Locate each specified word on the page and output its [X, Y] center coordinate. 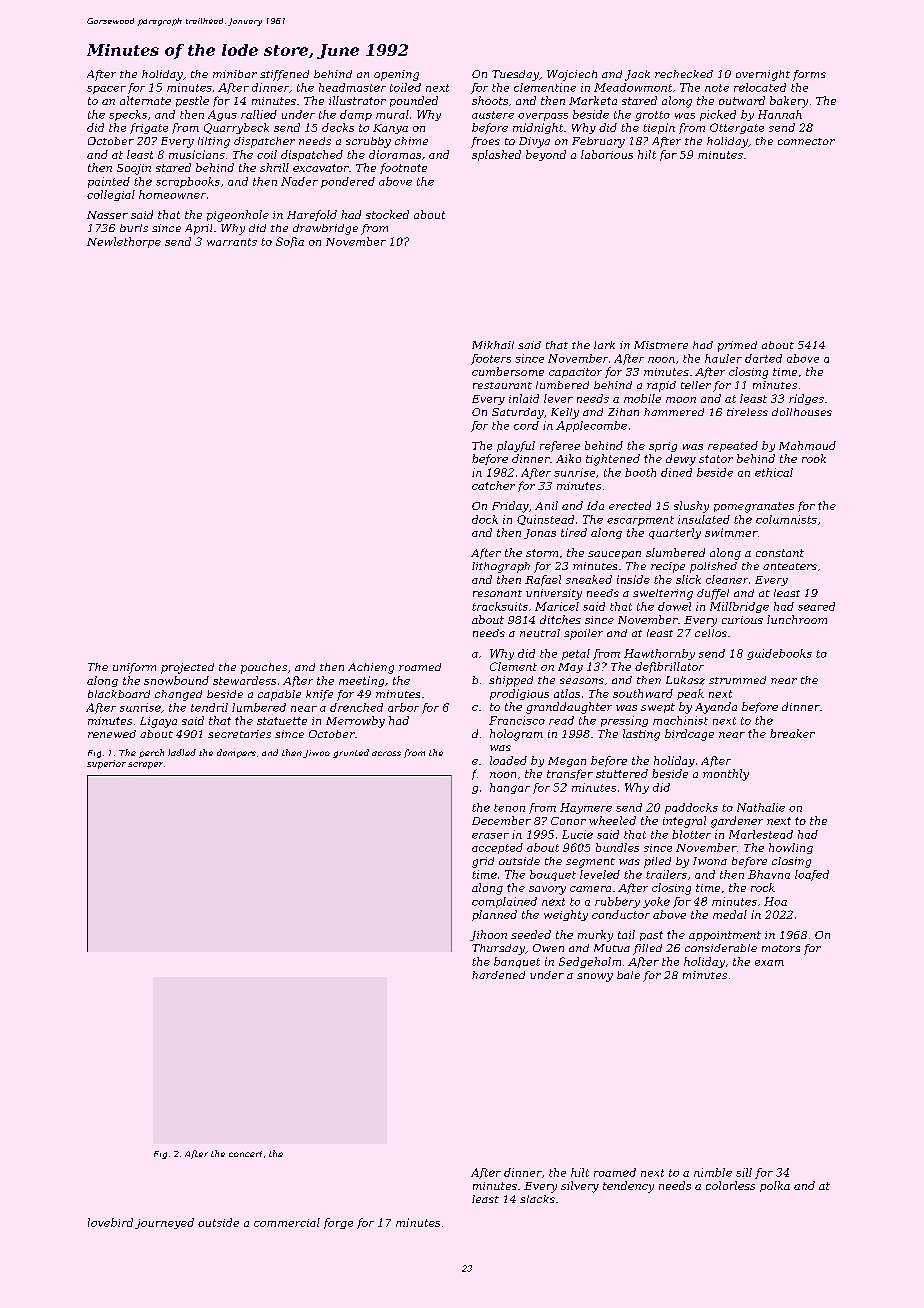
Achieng [371, 668]
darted [763, 358]
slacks [537, 1199]
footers [491, 359]
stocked [387, 214]
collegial [111, 195]
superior [106, 764]
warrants [232, 242]
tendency [628, 1187]
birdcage [689, 735]
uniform [134, 668]
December [501, 820]
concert [245, 1154]
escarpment [640, 521]
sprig [663, 447]
